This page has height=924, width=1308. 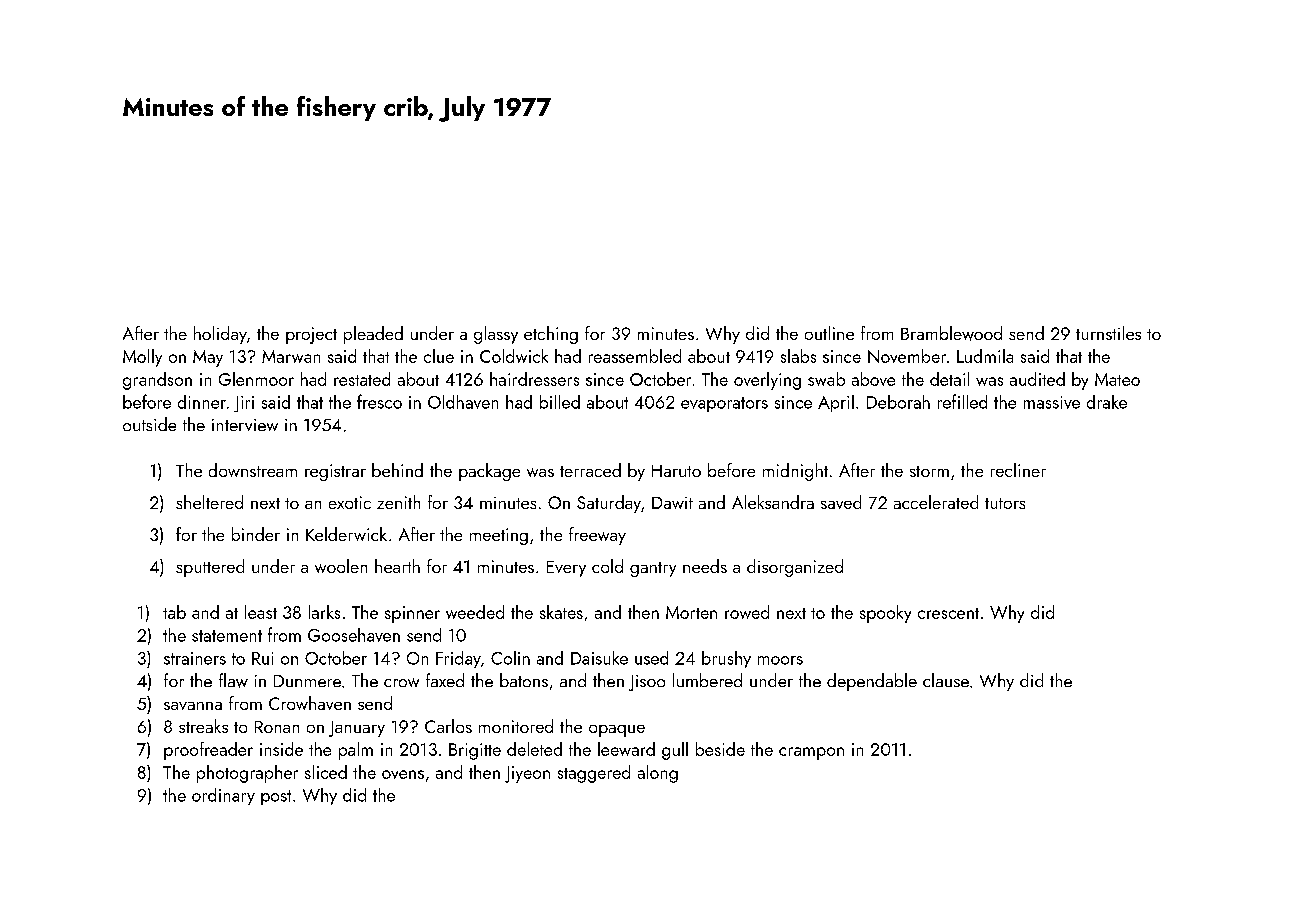 I want to click on Mateo, so click(x=1117, y=379).
